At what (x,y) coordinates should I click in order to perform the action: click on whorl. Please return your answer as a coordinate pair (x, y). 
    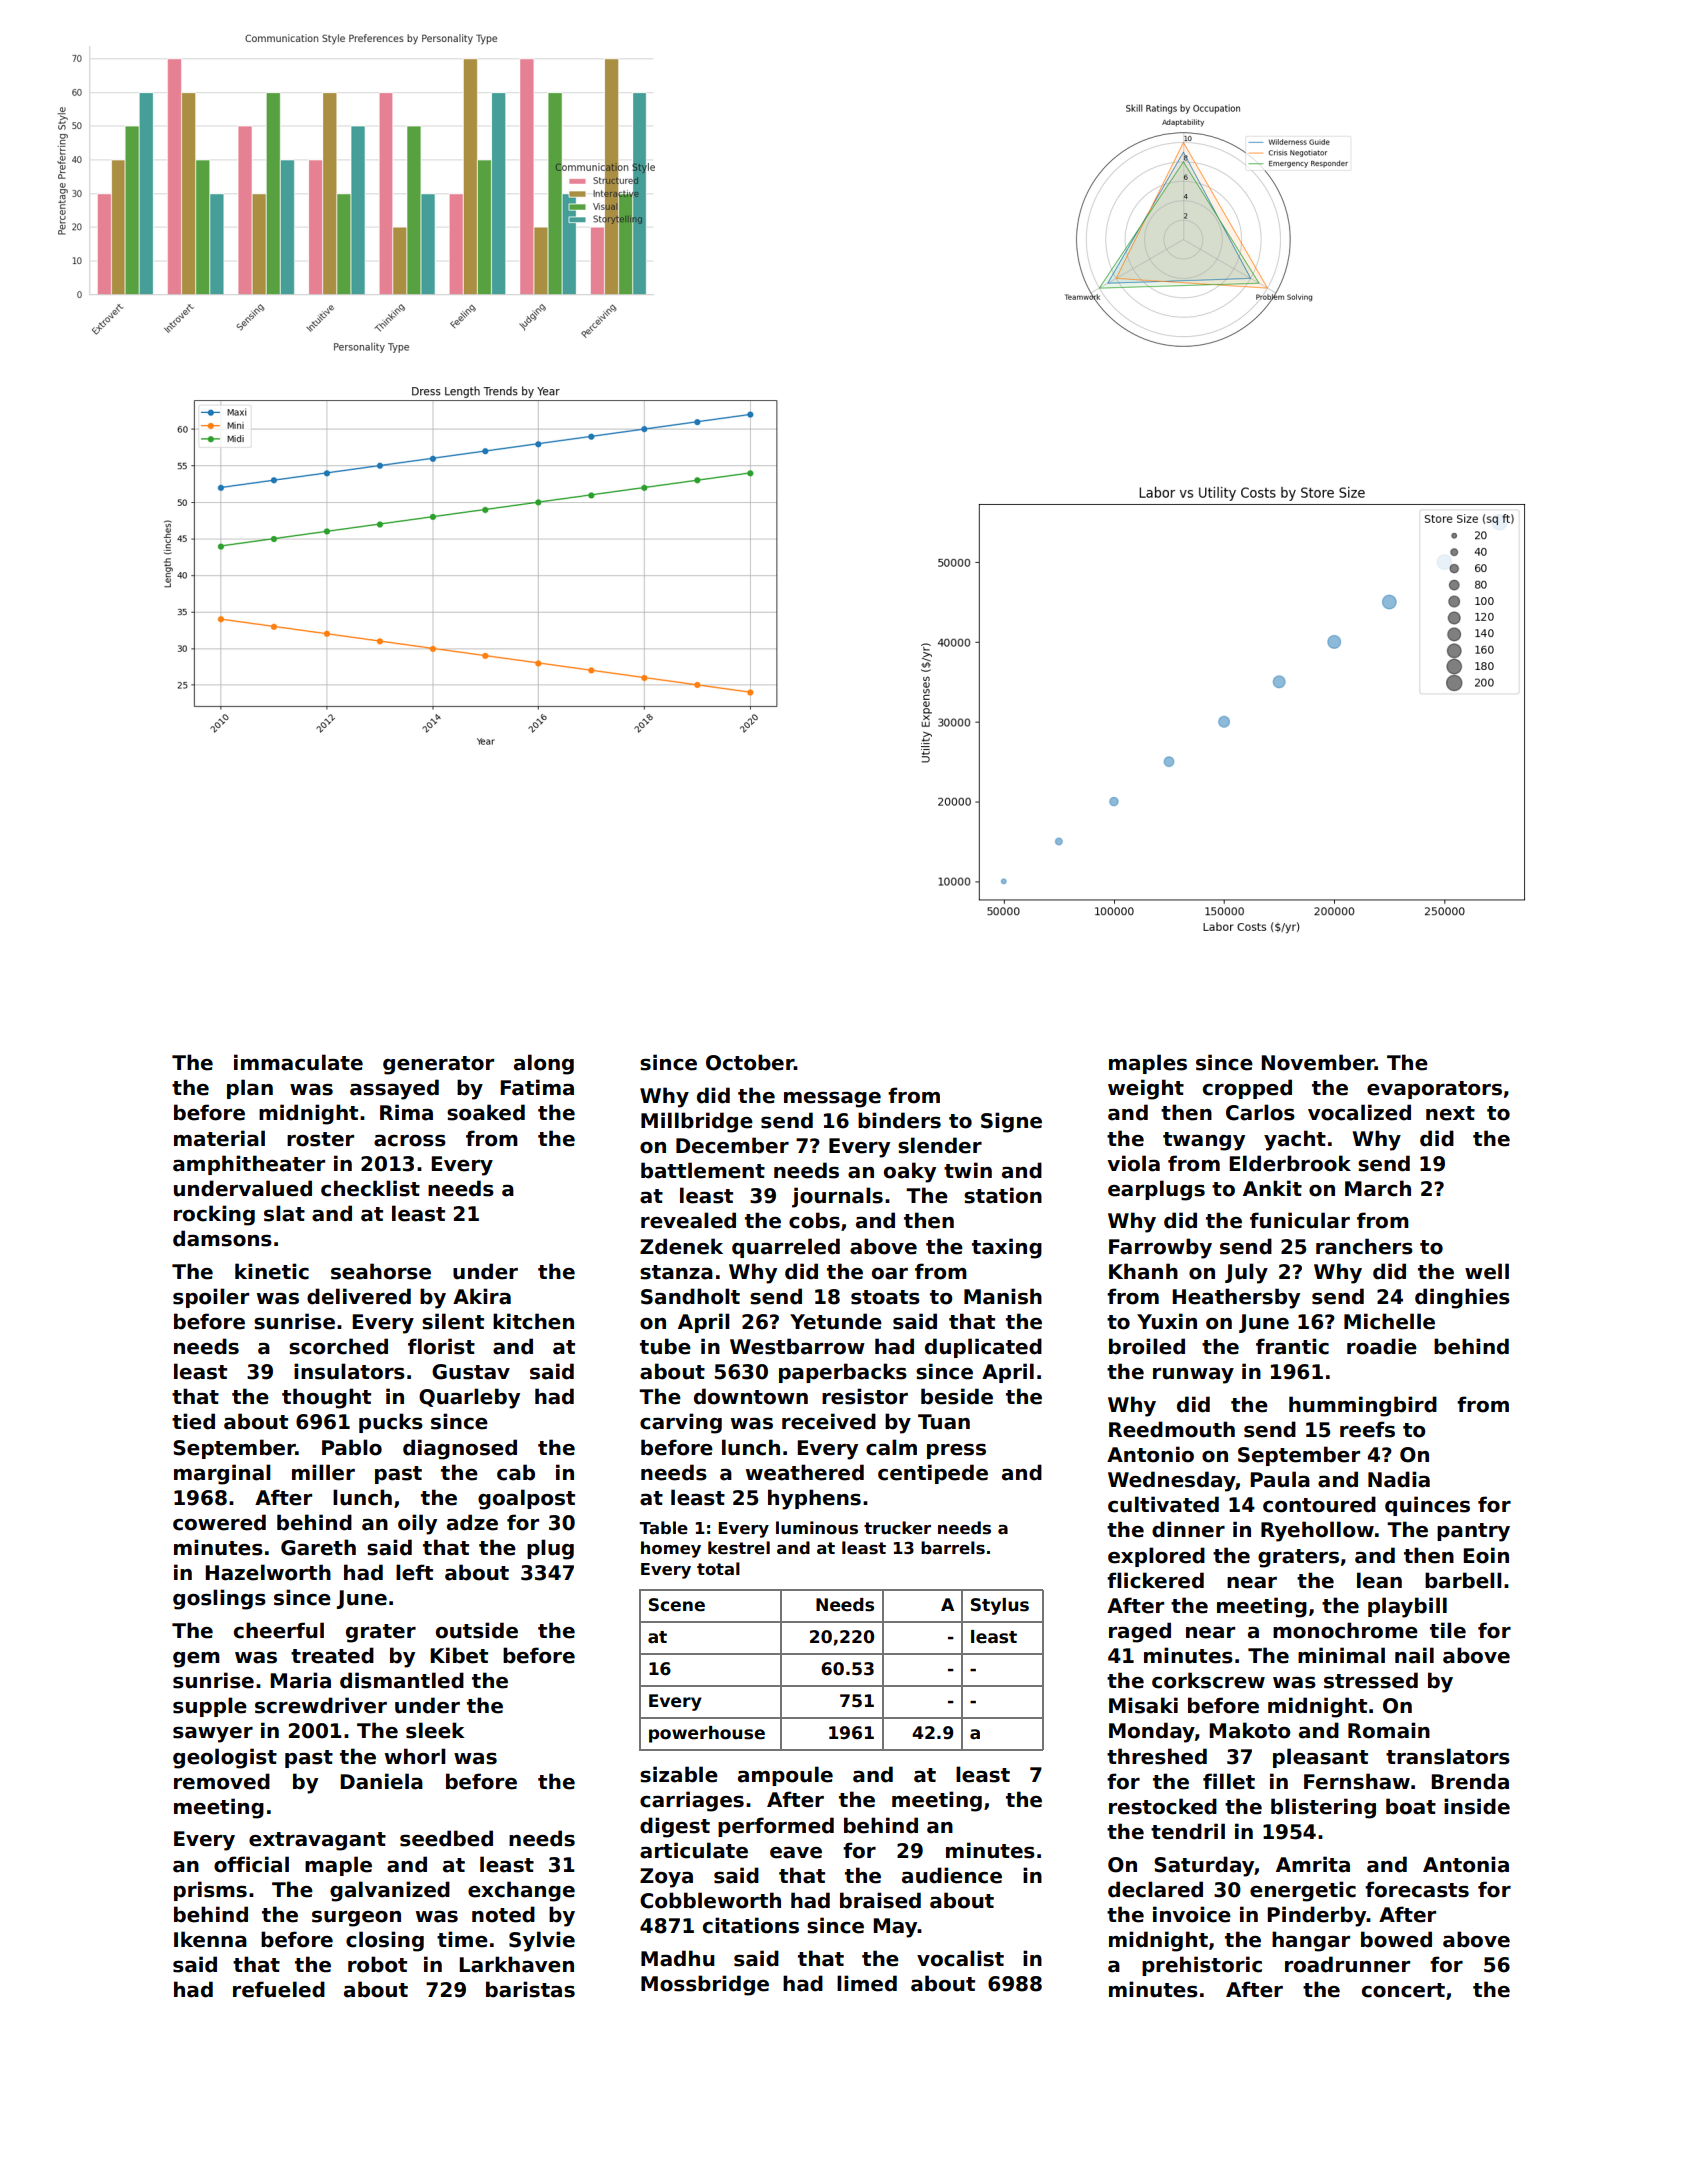
    Looking at the image, I should click on (415, 1756).
